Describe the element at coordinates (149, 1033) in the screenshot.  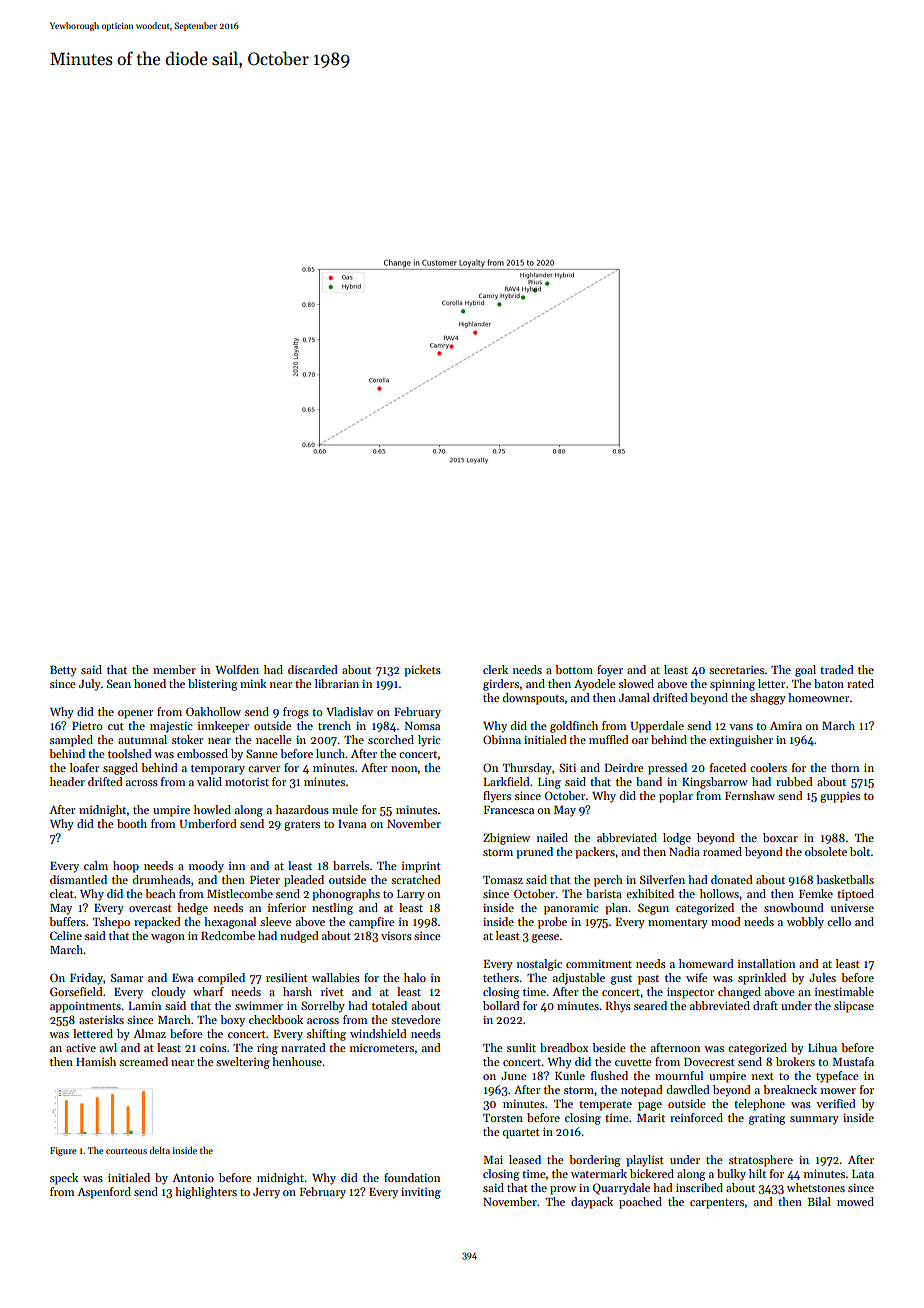
I see `Almaz` at that location.
